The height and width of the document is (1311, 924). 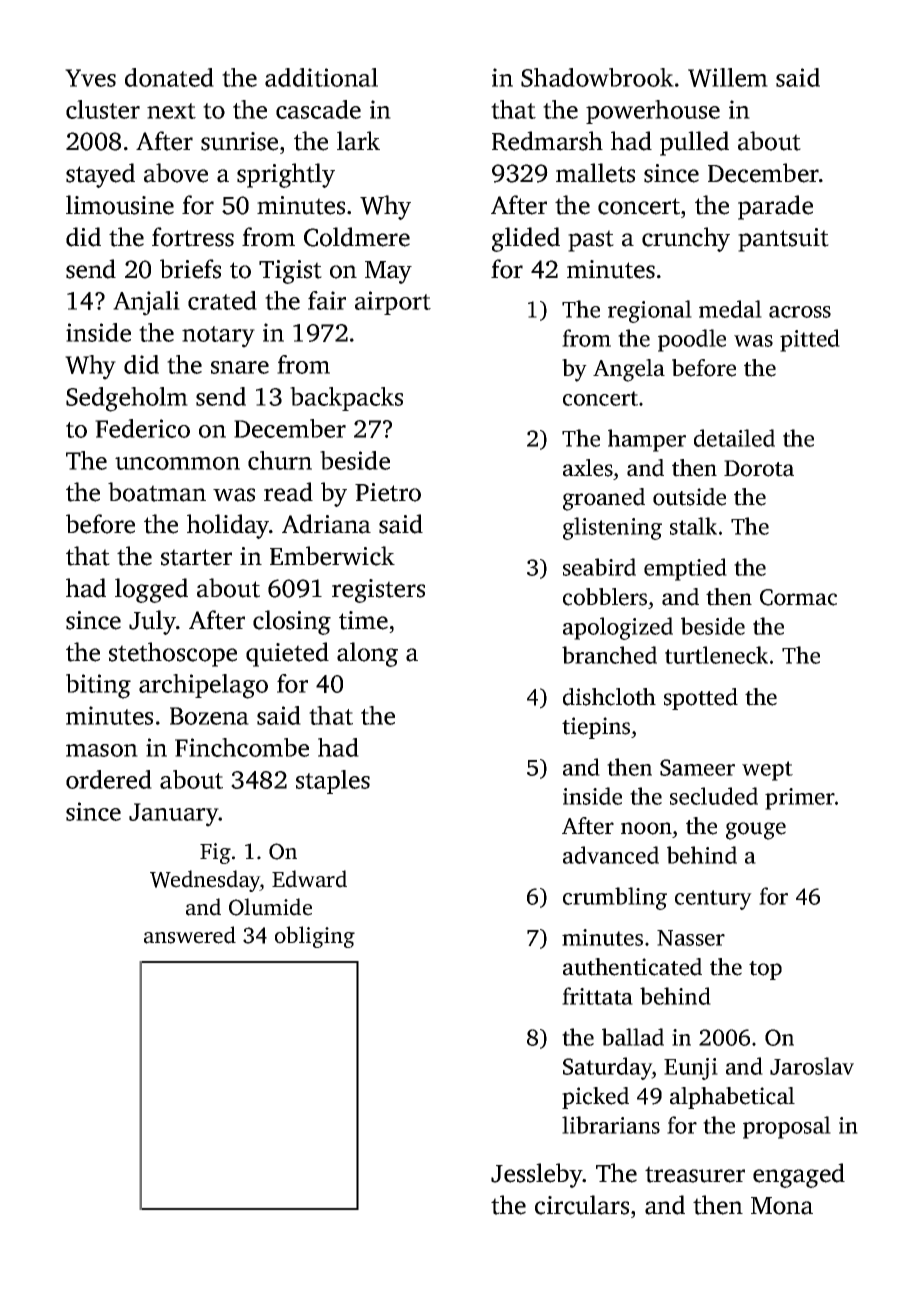 What do you see at coordinates (537, 1175) in the document?
I see `Jessleby` at bounding box center [537, 1175].
